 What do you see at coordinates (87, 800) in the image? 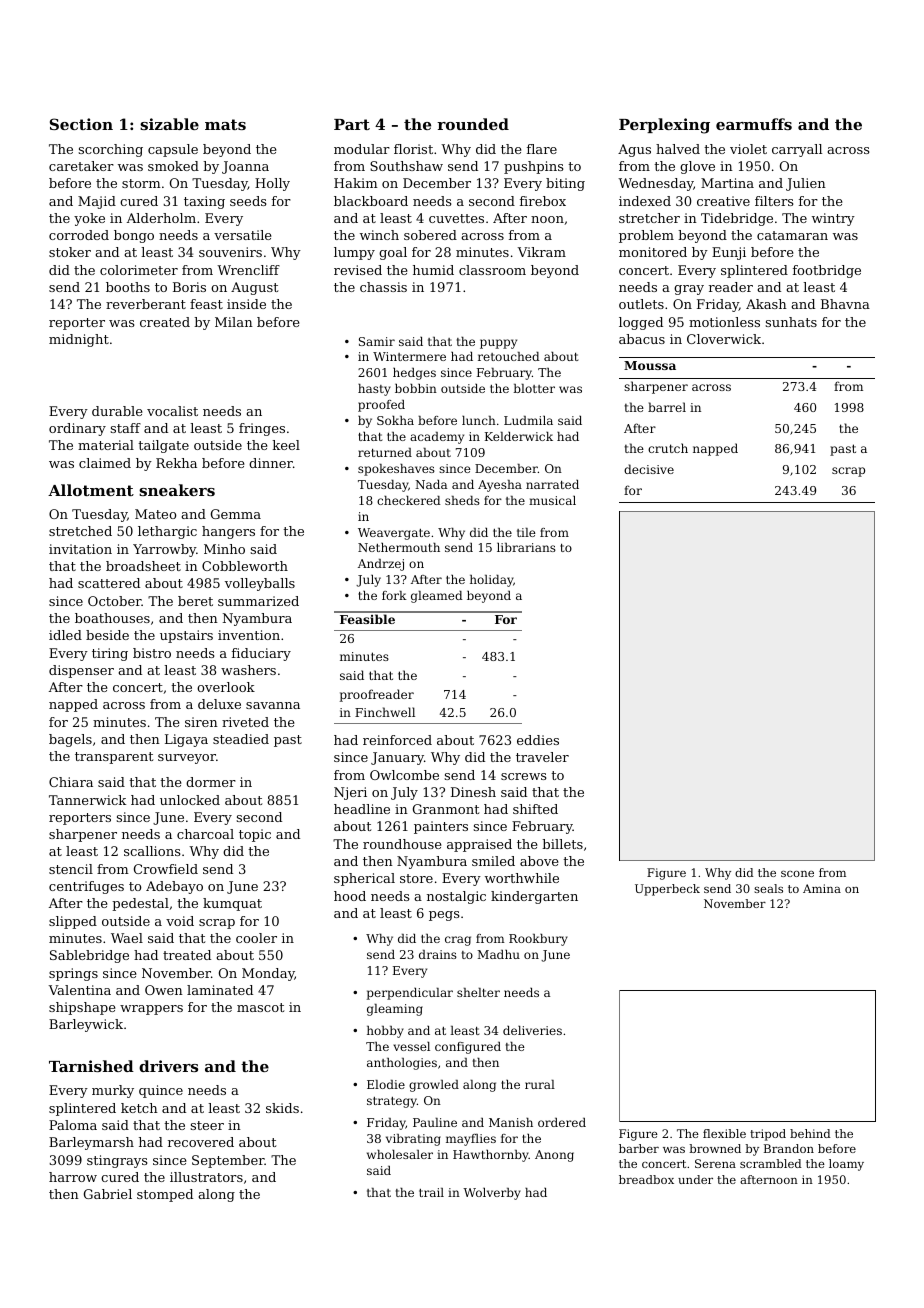
I see `Tannerwick` at bounding box center [87, 800].
